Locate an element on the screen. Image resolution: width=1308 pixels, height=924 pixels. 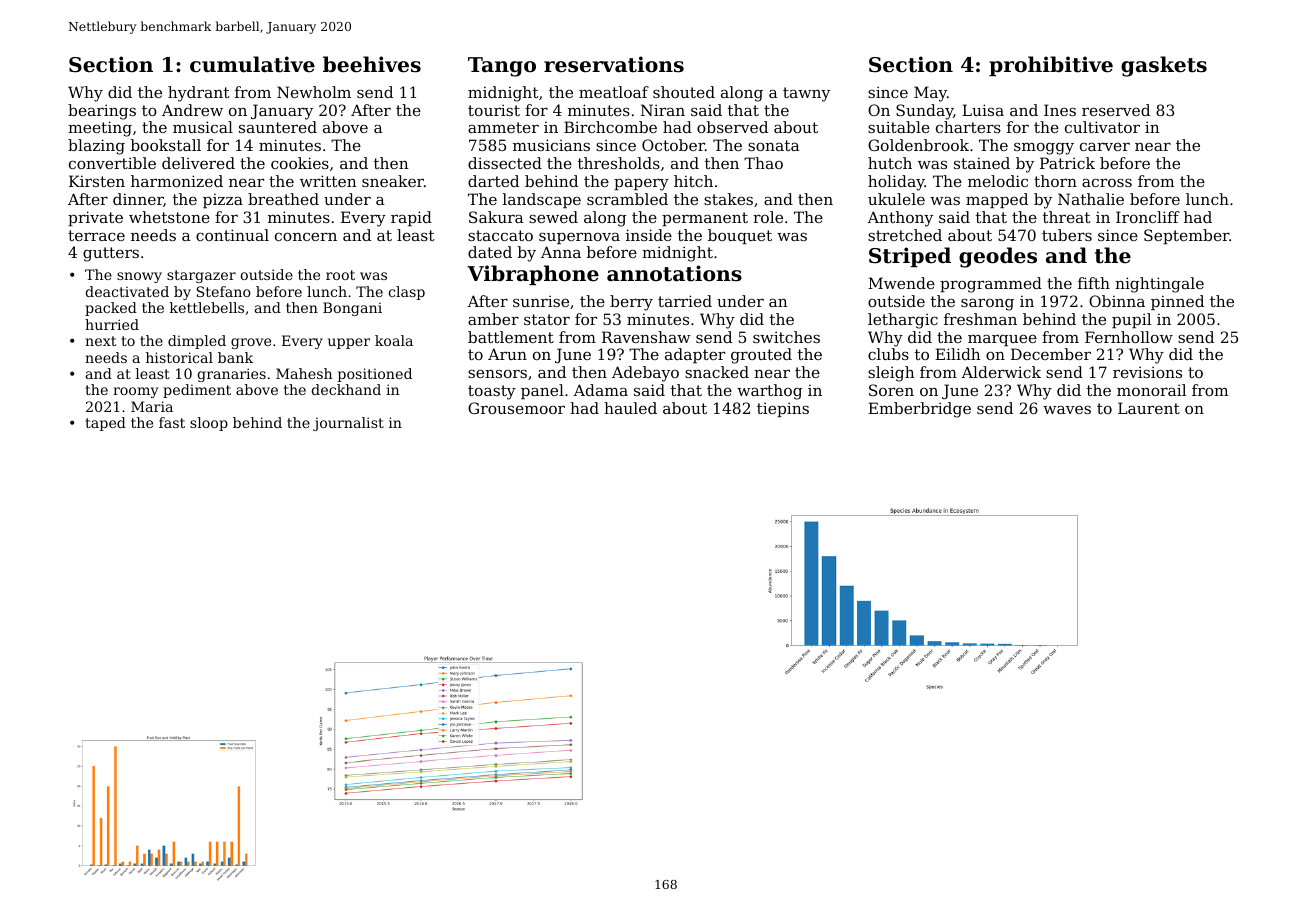
switches is located at coordinates (786, 337).
